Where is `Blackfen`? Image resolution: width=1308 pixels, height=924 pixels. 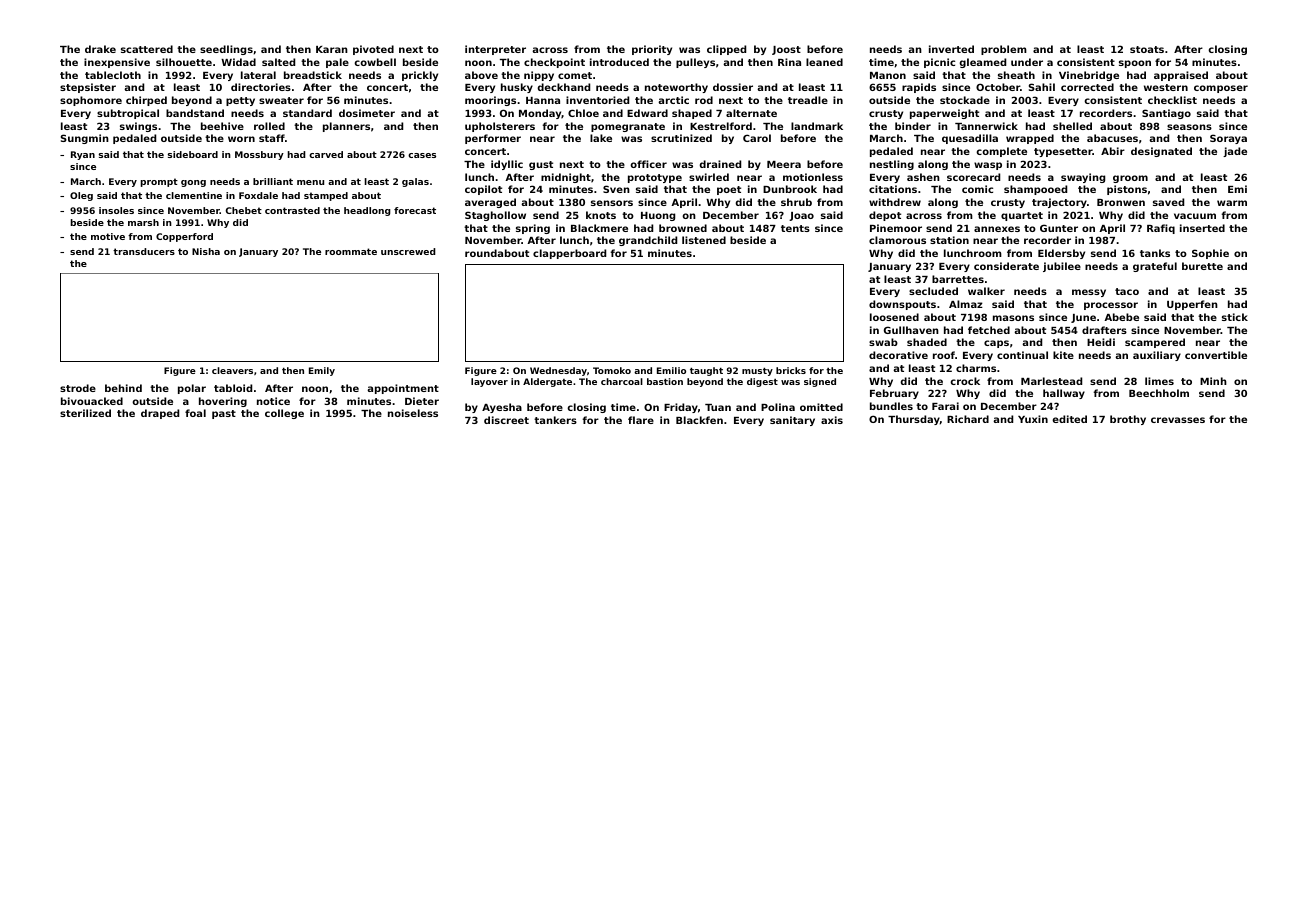 Blackfen is located at coordinates (699, 420).
